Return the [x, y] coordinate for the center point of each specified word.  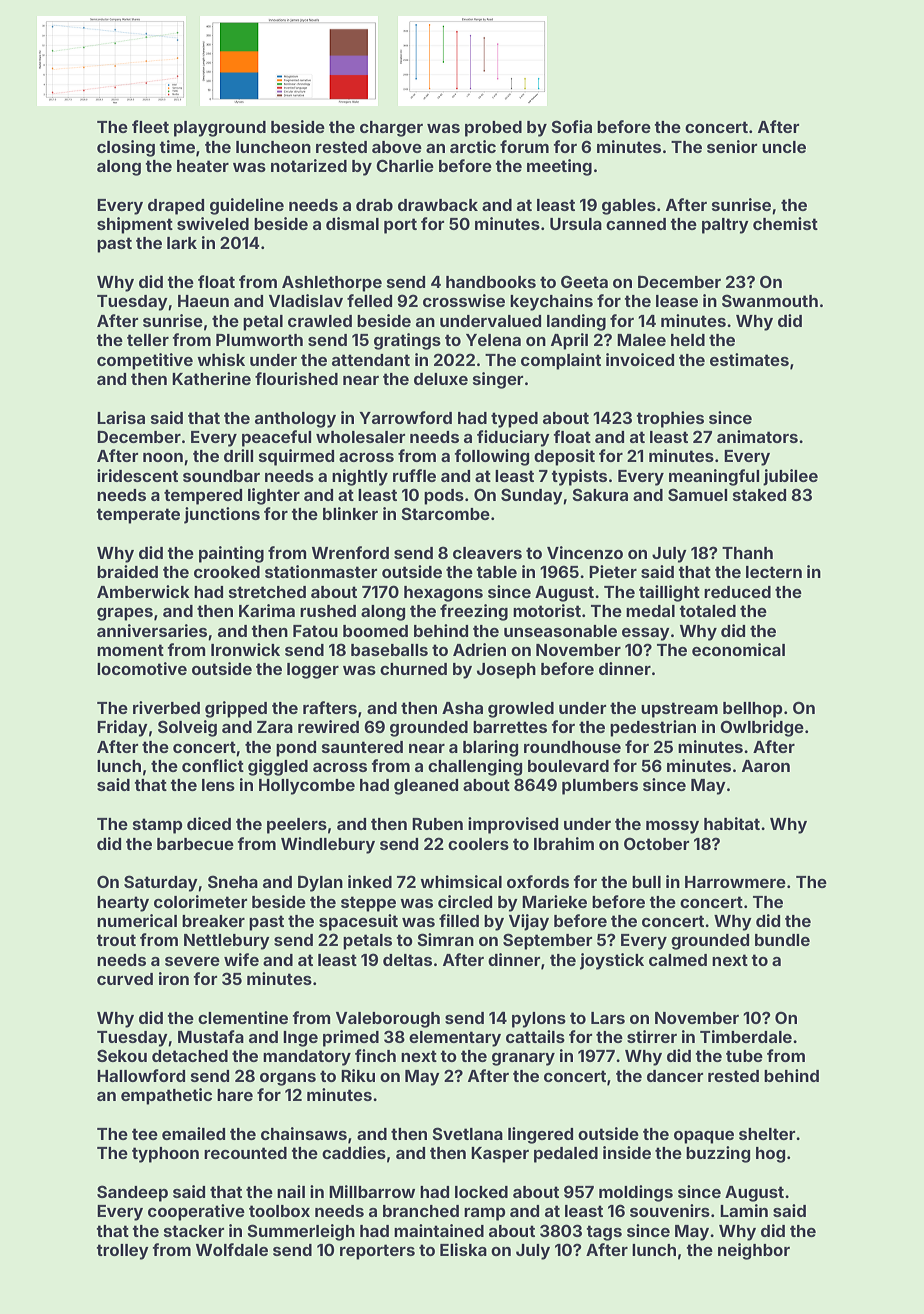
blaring [491, 748]
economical [738, 649]
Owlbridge [762, 728]
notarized [309, 165]
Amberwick [143, 591]
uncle [784, 147]
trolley [122, 1252]
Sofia [571, 126]
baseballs [389, 650]
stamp [158, 826]
